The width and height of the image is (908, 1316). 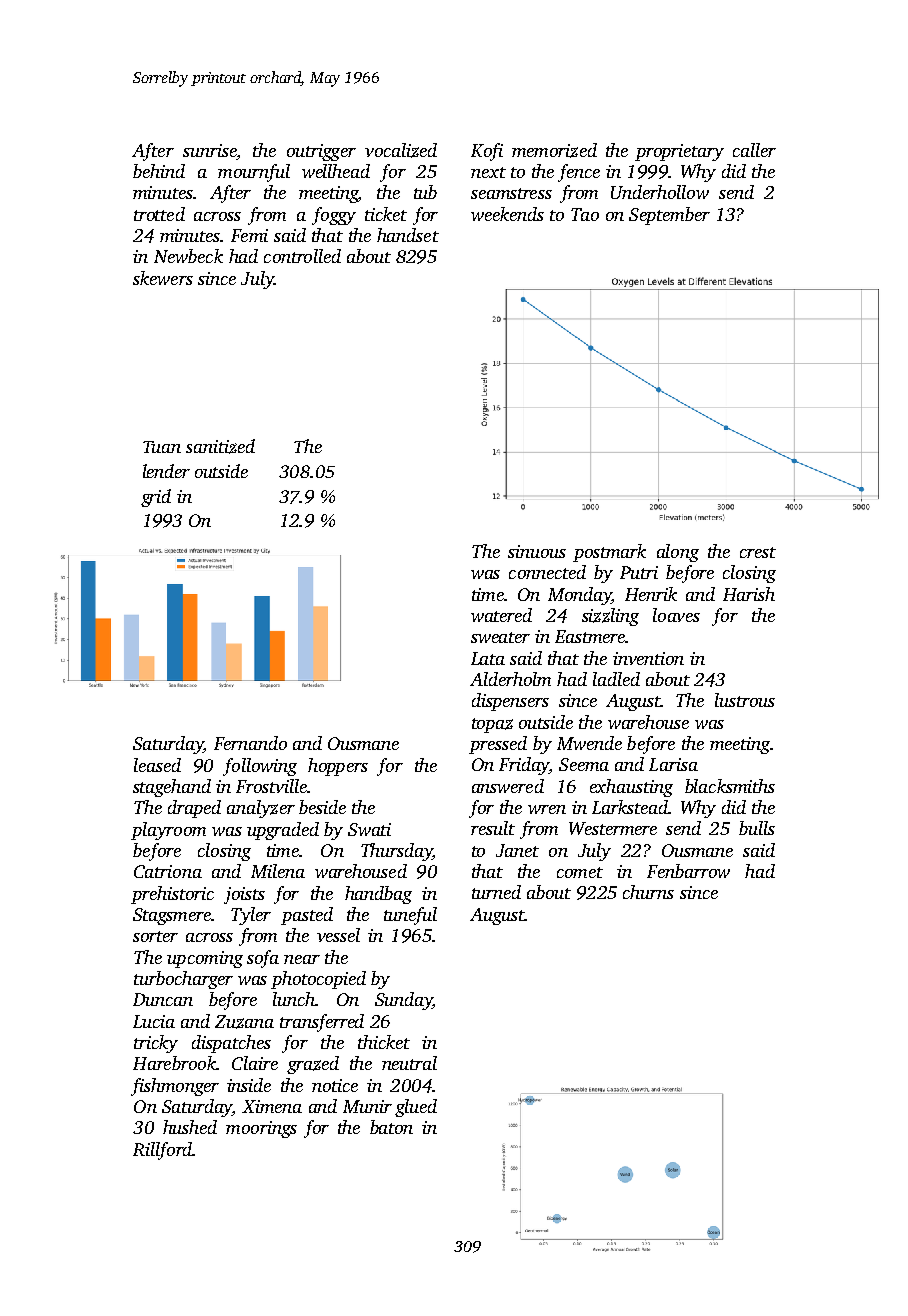 What do you see at coordinates (338, 767) in the image?
I see `hoppers` at bounding box center [338, 767].
